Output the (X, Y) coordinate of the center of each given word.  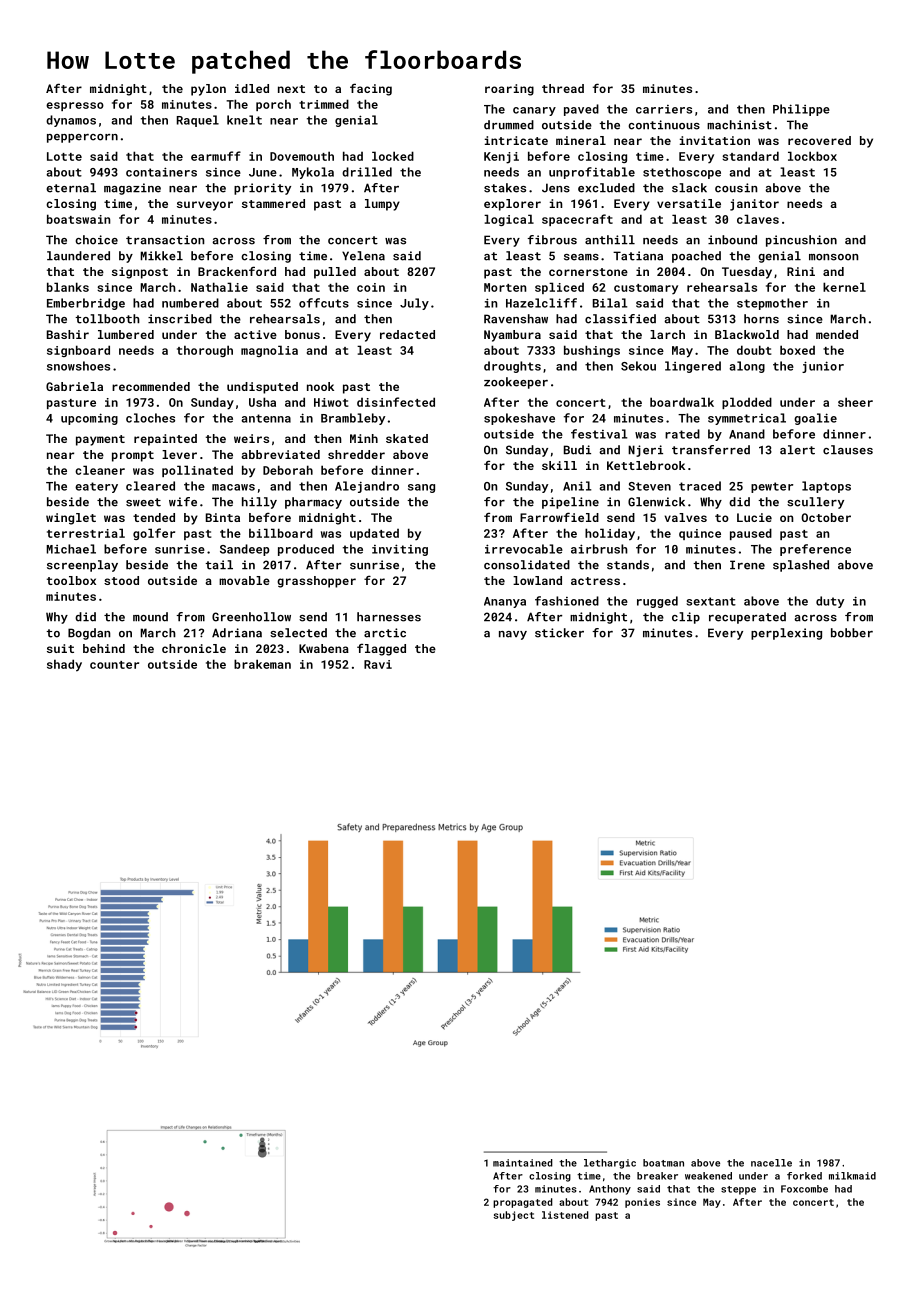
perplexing (786, 634)
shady (64, 665)
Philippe (801, 110)
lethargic (610, 1164)
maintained (523, 1163)
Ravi (378, 664)
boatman (663, 1163)
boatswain (78, 219)
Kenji (501, 158)
